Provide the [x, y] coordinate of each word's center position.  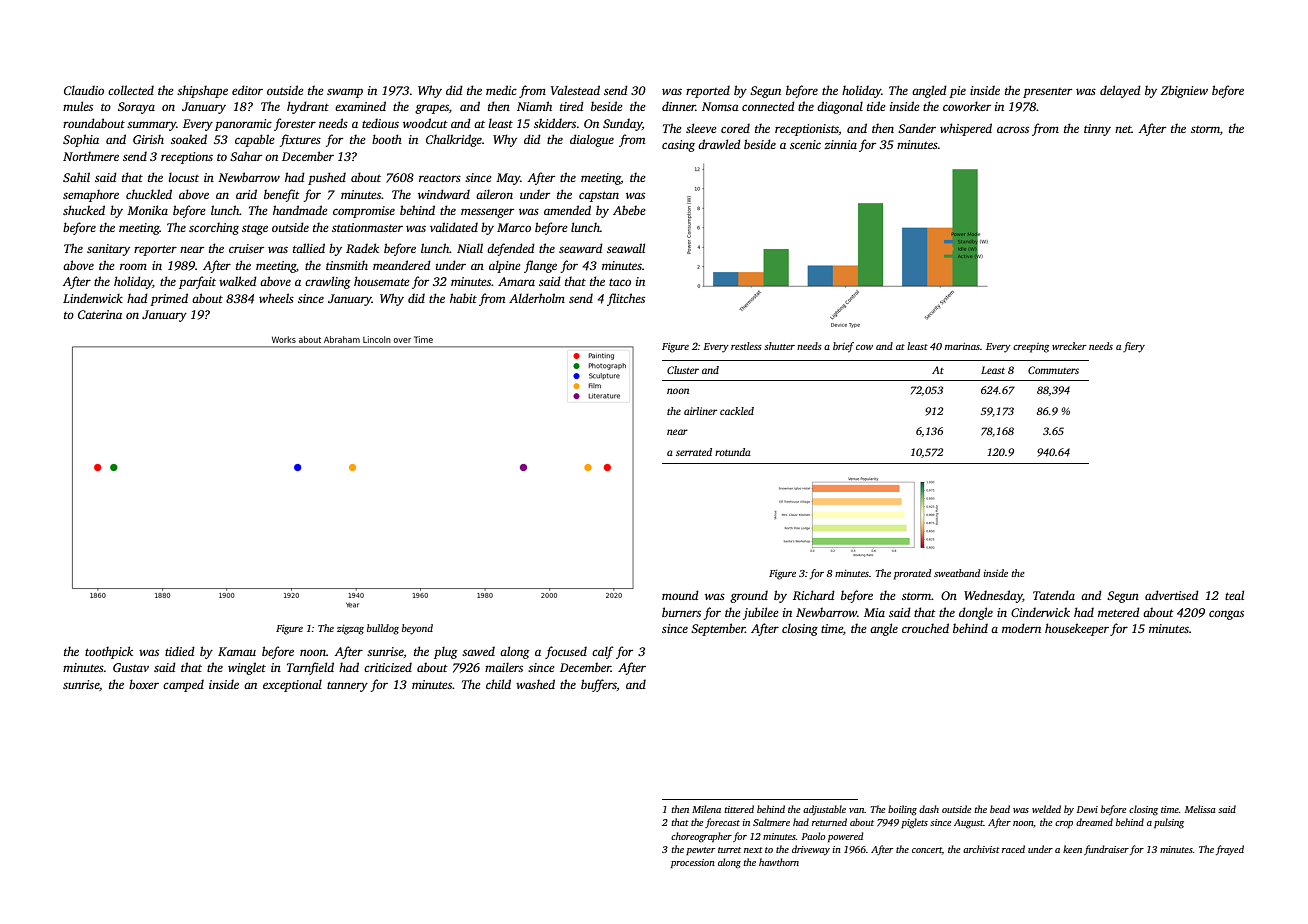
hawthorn [779, 862]
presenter [1047, 93]
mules [78, 106]
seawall [626, 248]
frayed [1230, 850]
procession [693, 863]
